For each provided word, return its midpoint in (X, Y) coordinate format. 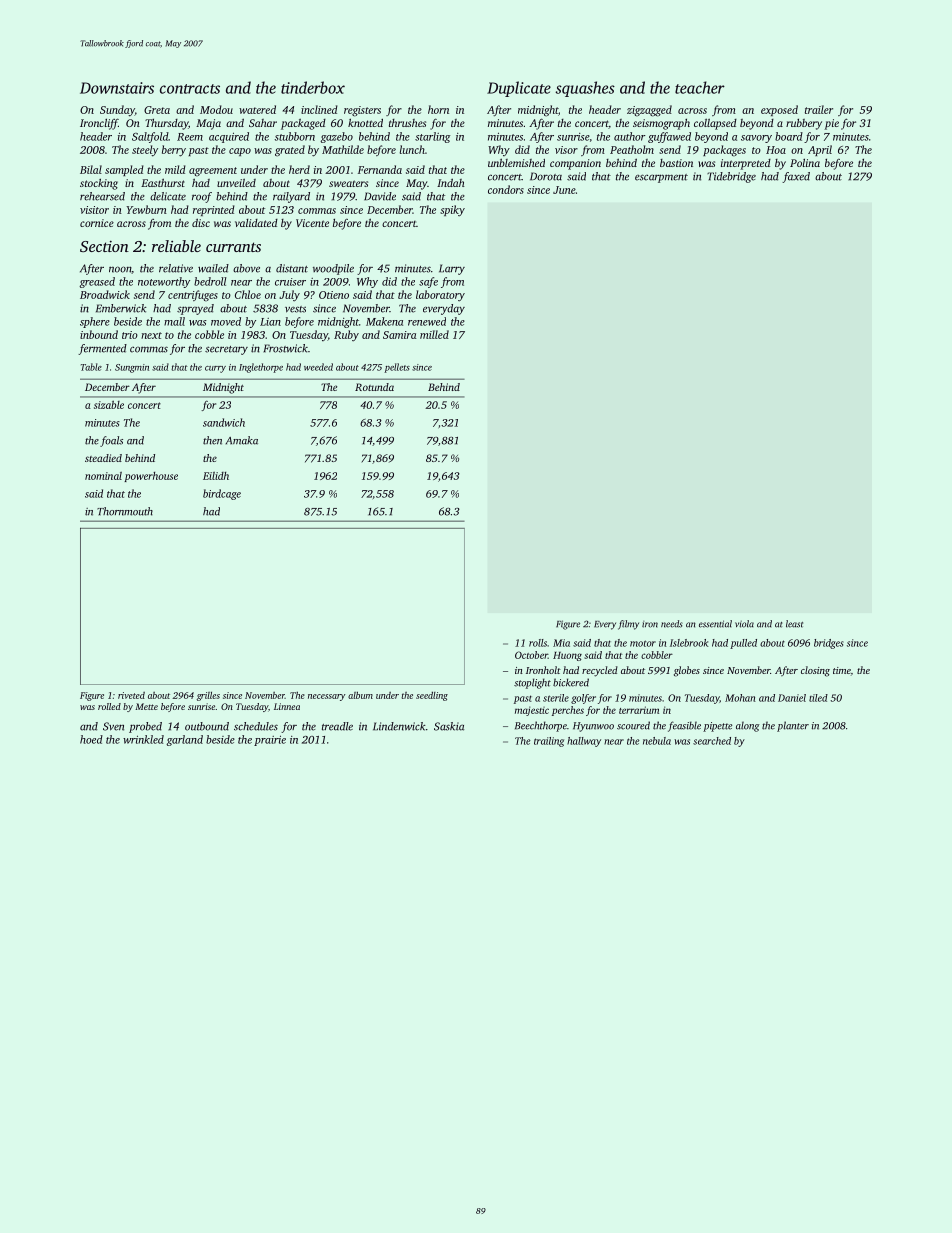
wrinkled (143, 739)
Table (91, 367)
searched (712, 741)
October (531, 655)
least (794, 624)
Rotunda (374, 387)
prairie (270, 740)
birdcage (222, 494)
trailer (819, 109)
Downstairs (117, 88)
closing (815, 671)
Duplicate (519, 89)
